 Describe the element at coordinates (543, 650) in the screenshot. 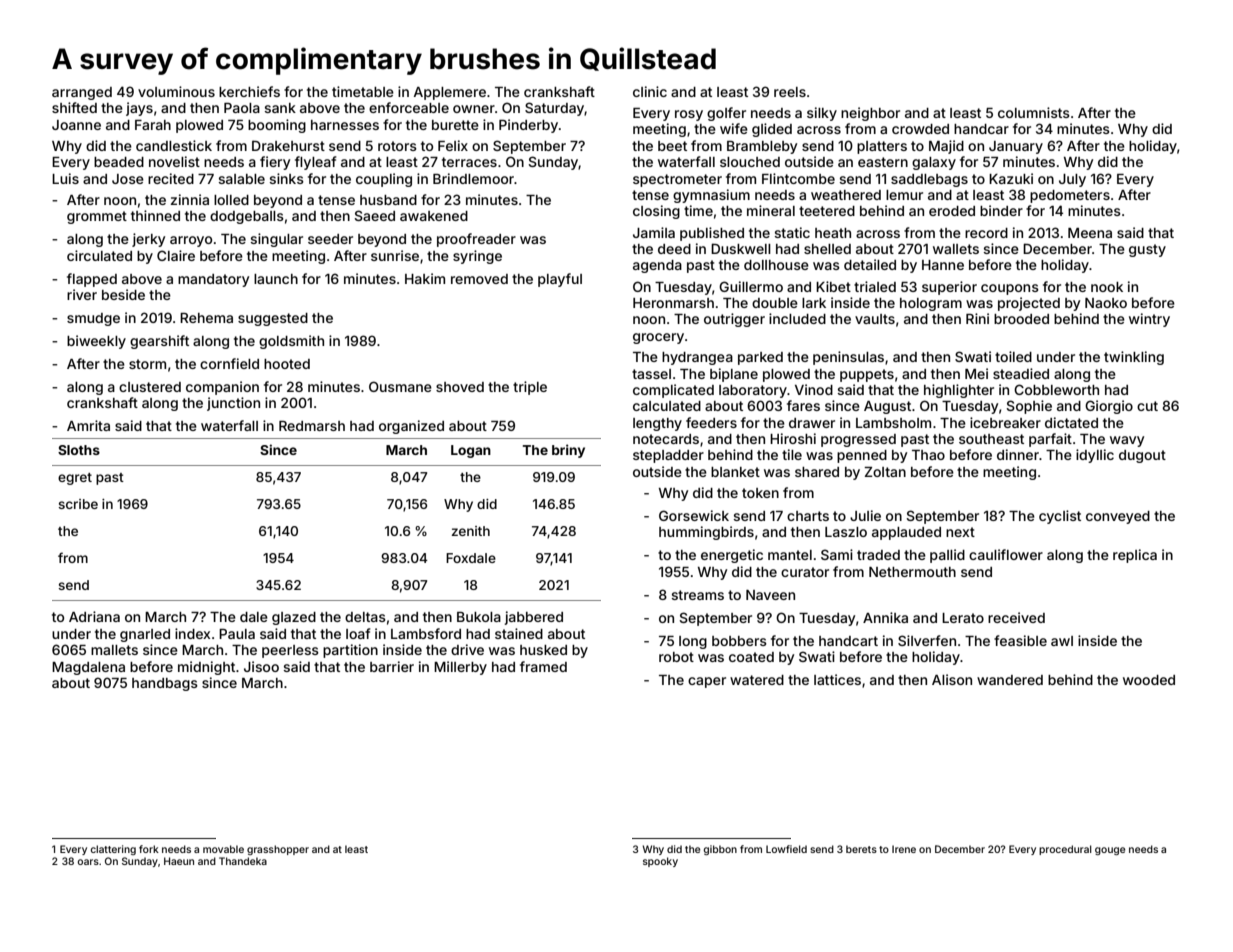

I see `husked` at that location.
